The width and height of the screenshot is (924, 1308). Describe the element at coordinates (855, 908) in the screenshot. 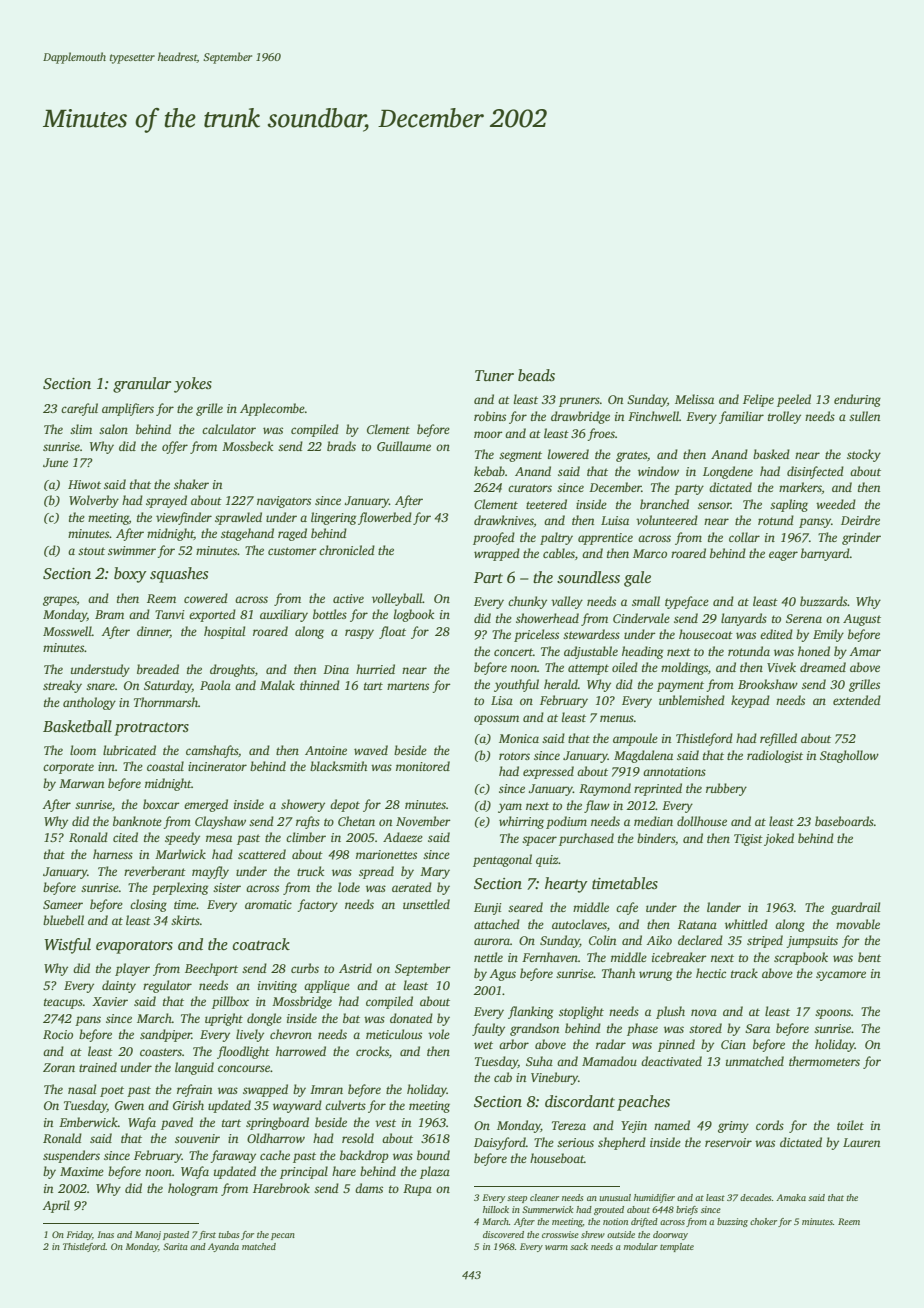

I see `guardrail` at that location.
